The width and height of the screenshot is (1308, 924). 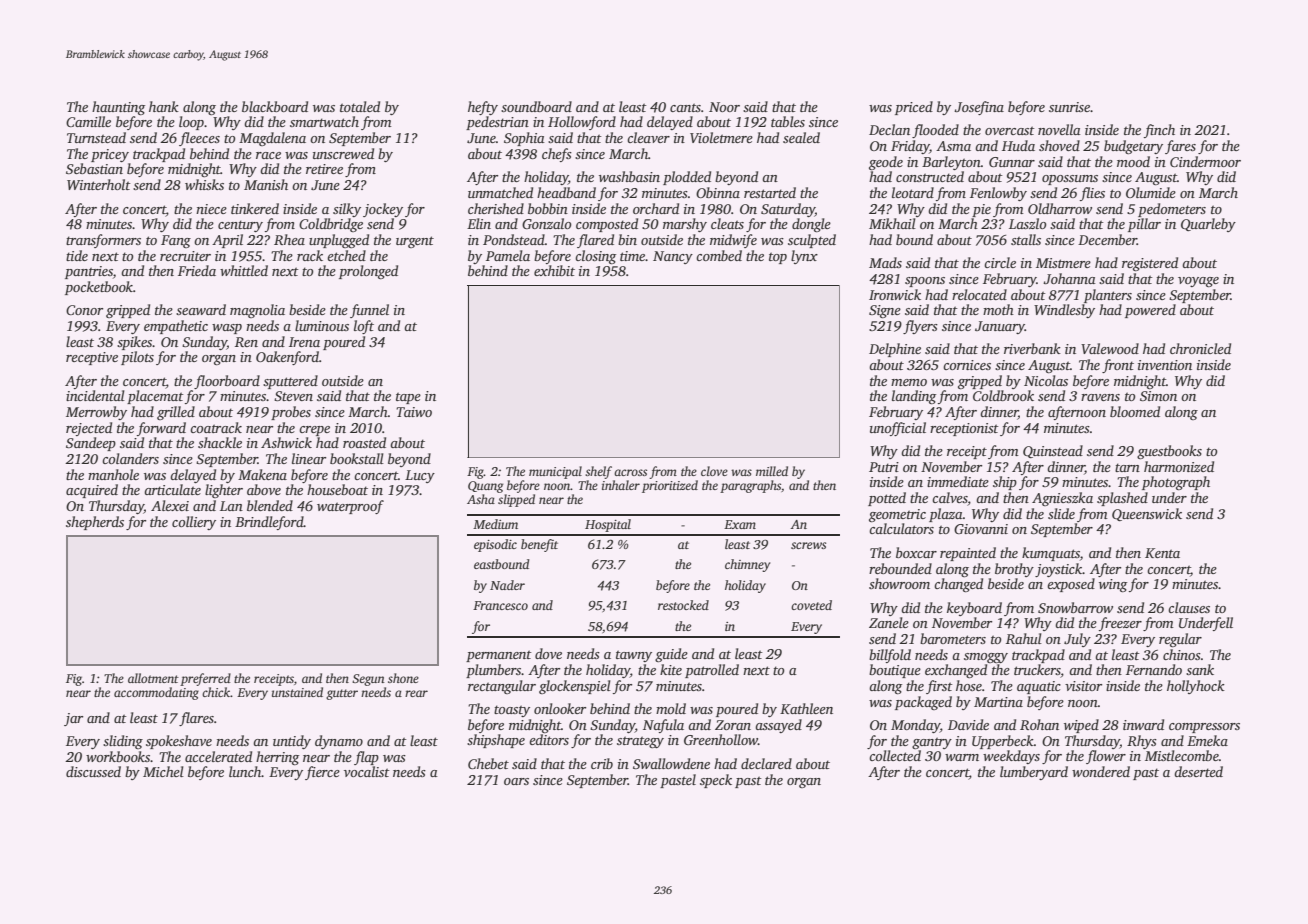 I want to click on oars, so click(x=516, y=781).
